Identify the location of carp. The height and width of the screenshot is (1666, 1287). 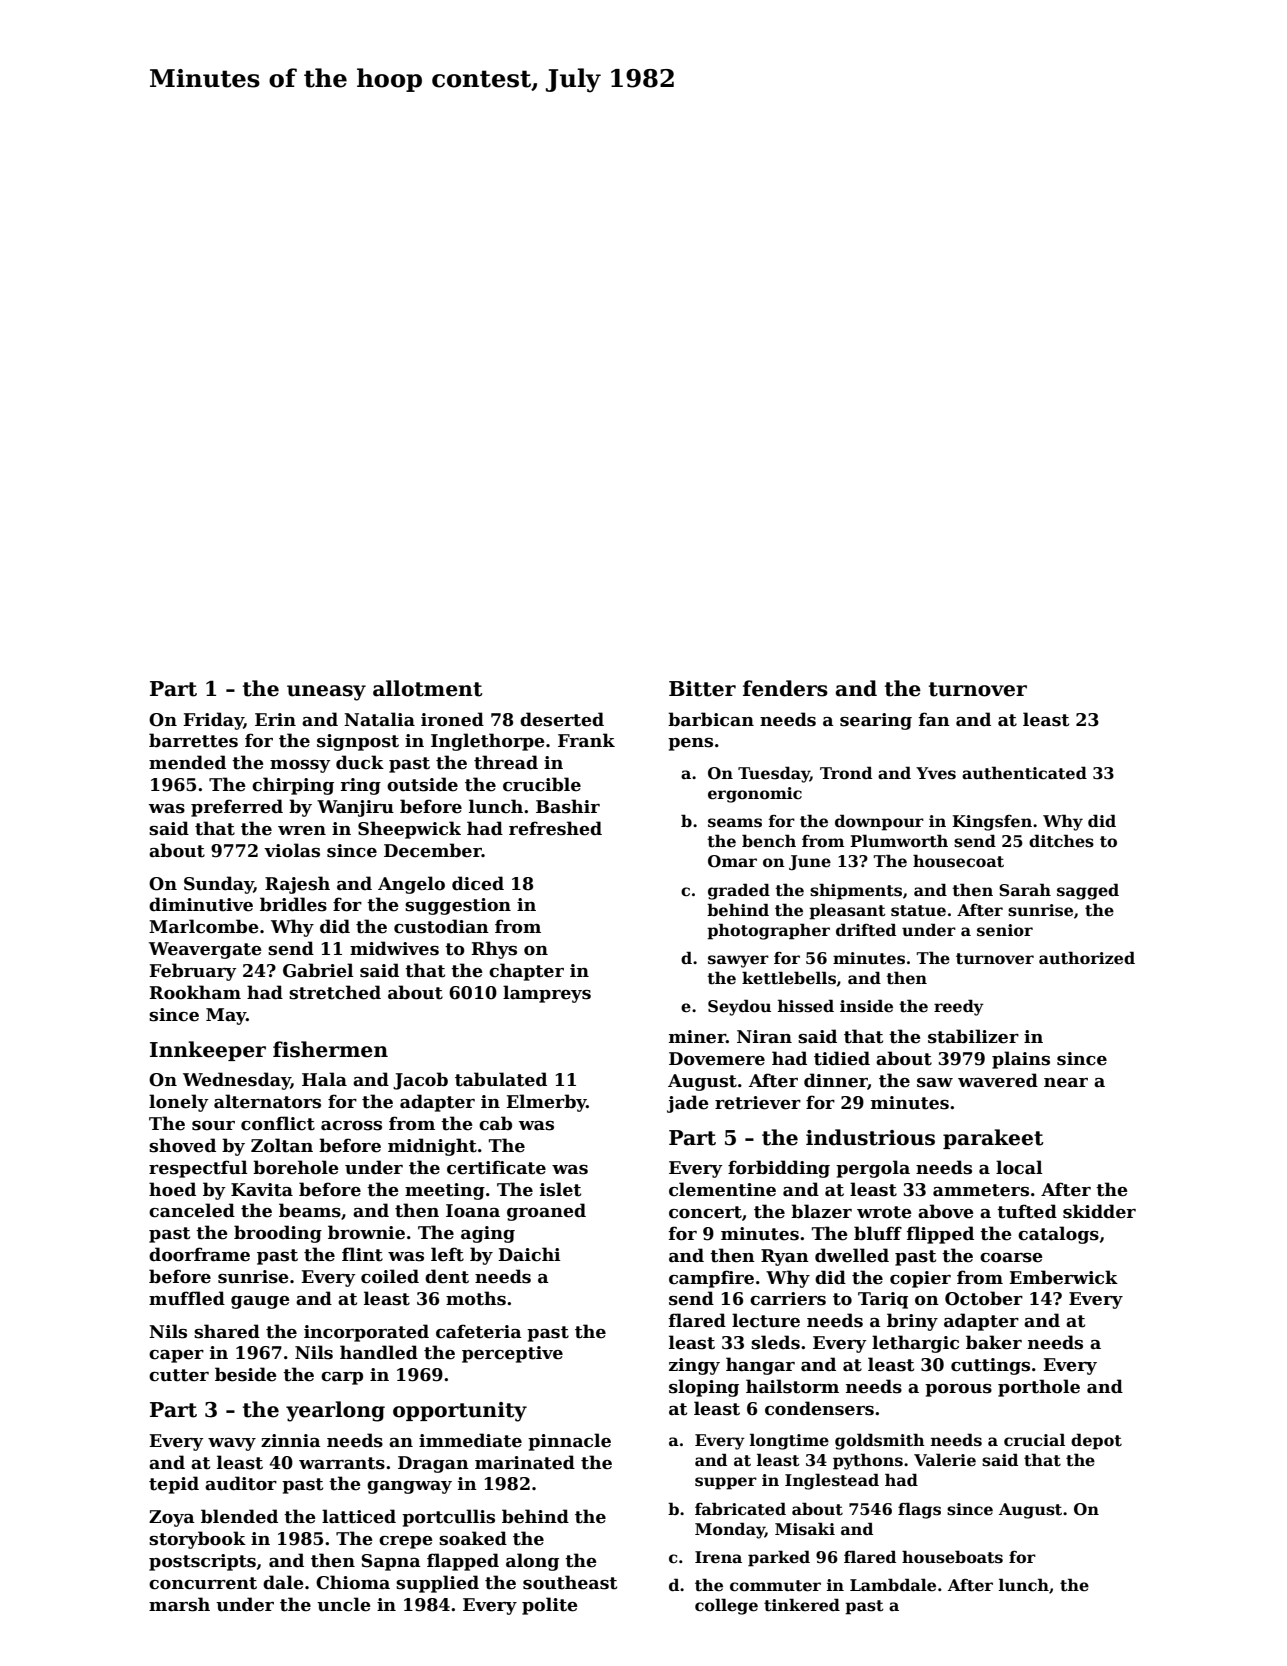
(342, 1378).
